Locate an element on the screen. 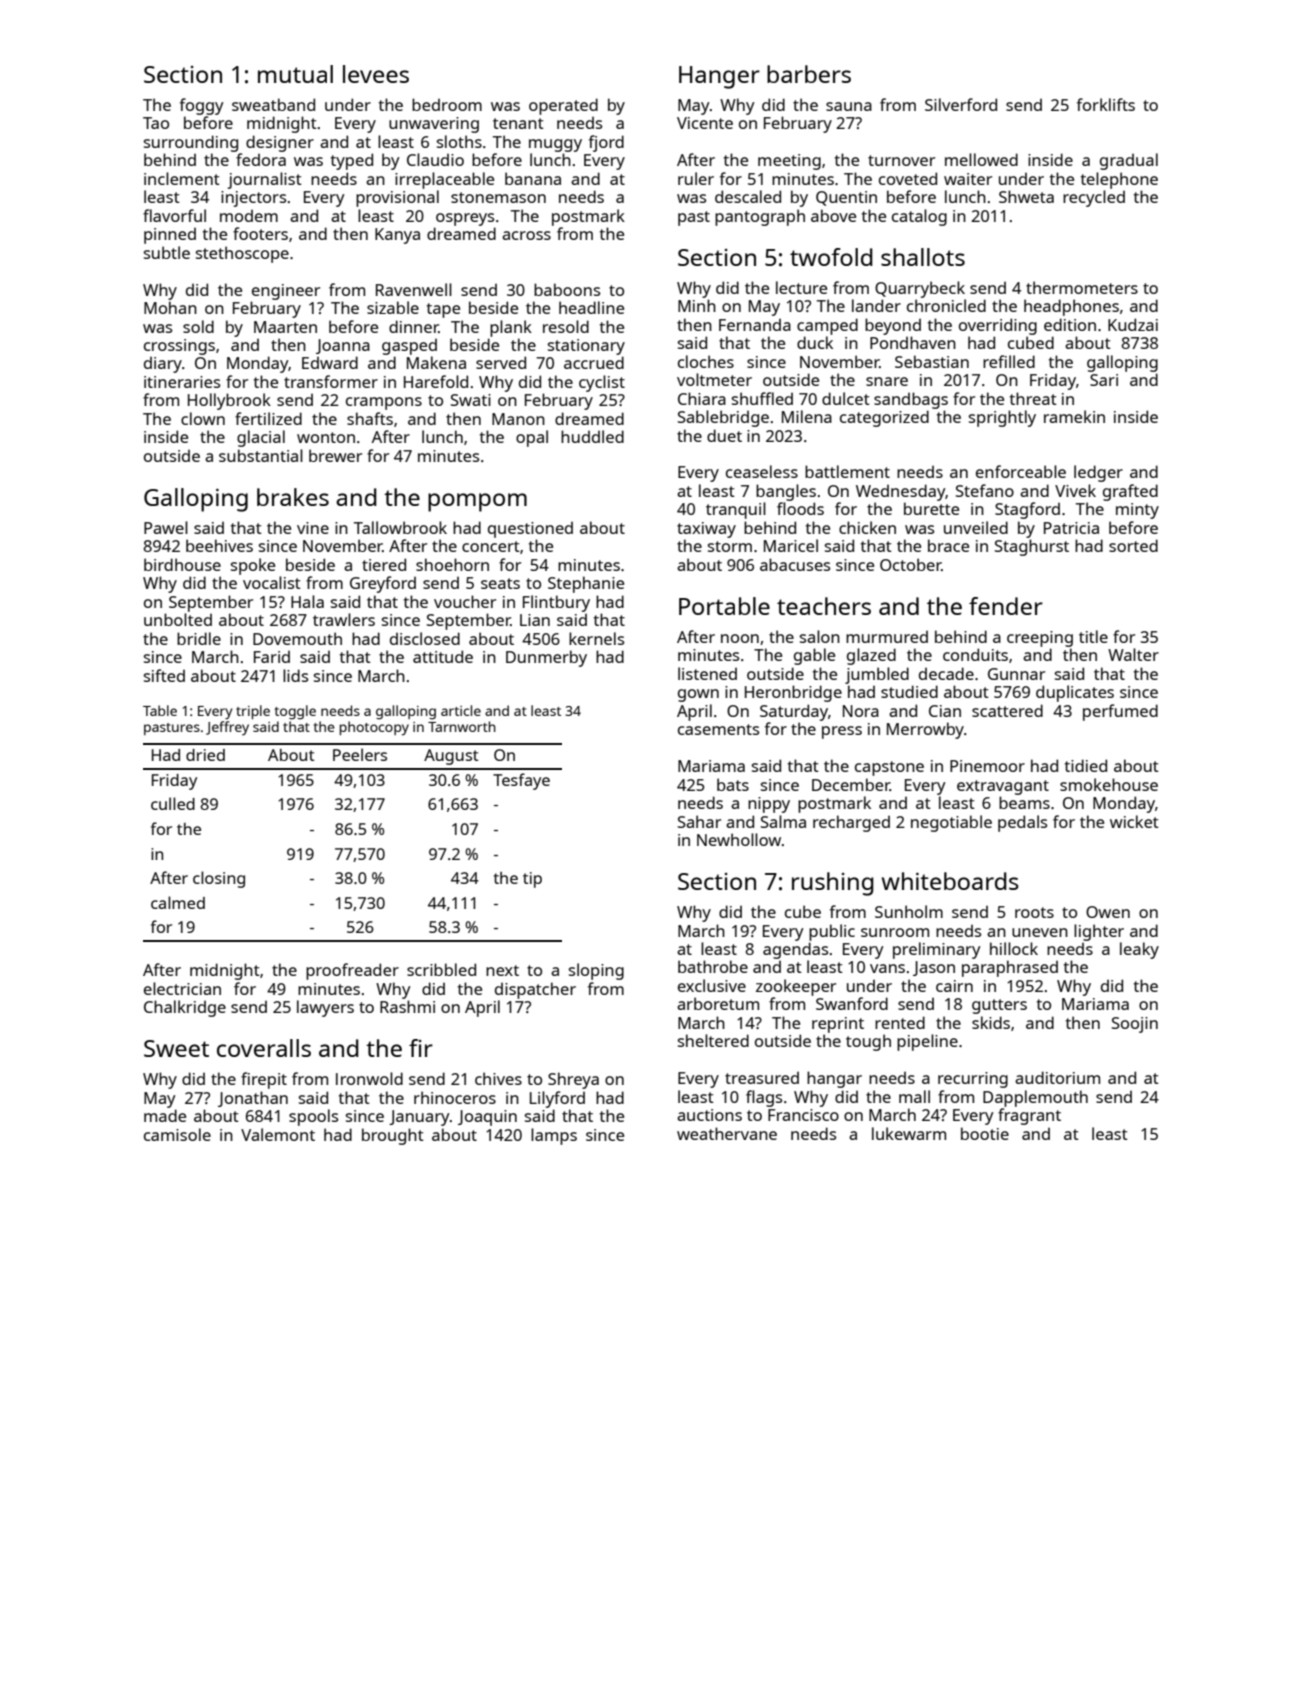  Hanger is located at coordinates (719, 77).
